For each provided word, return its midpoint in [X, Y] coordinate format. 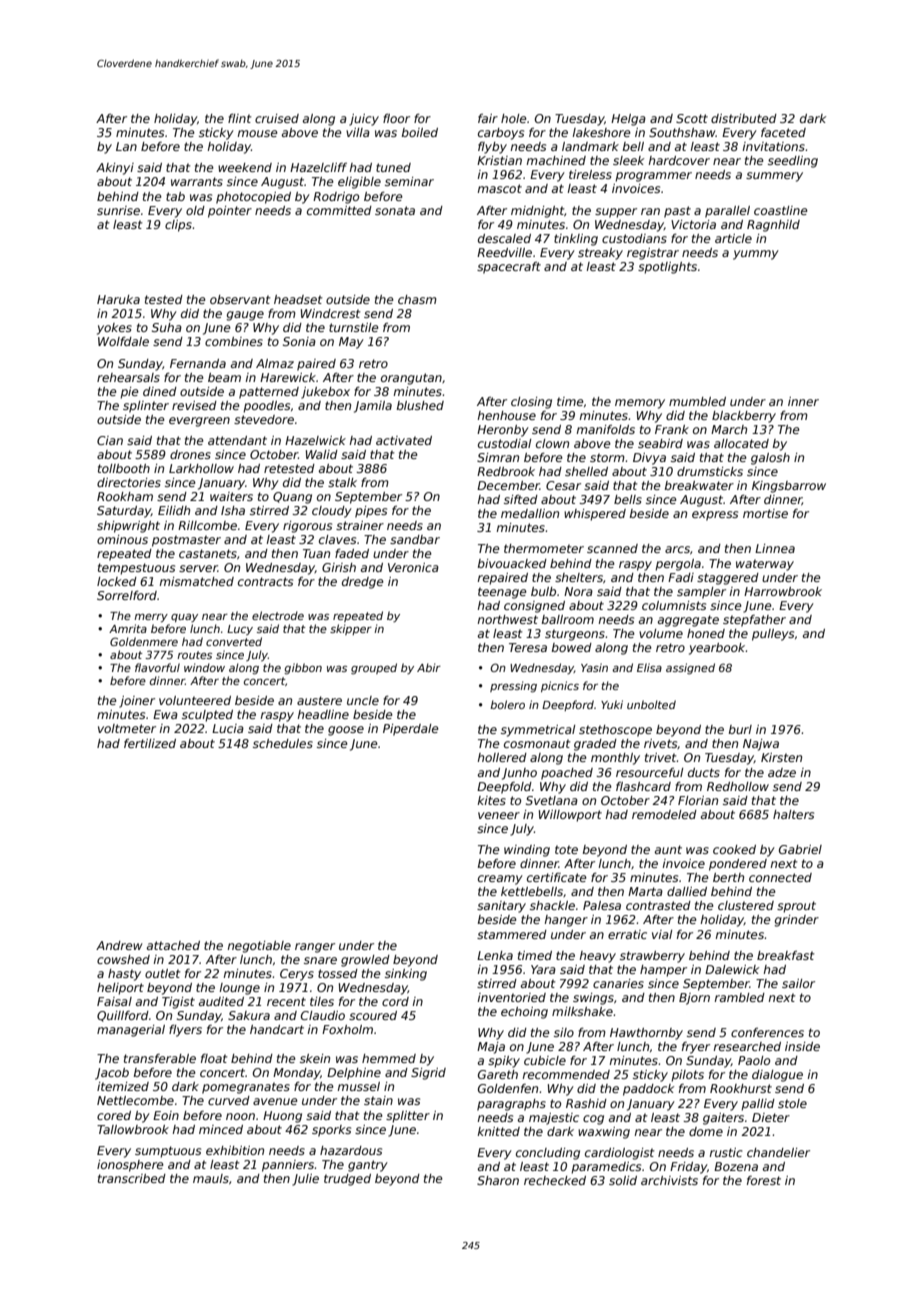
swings [593, 999]
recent [286, 1001]
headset [298, 299]
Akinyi [115, 169]
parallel [727, 212]
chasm [417, 299]
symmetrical [538, 731]
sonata [395, 210]
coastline [781, 210]
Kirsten [781, 757]
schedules [283, 743]
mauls [211, 1178]
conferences [767, 1032]
